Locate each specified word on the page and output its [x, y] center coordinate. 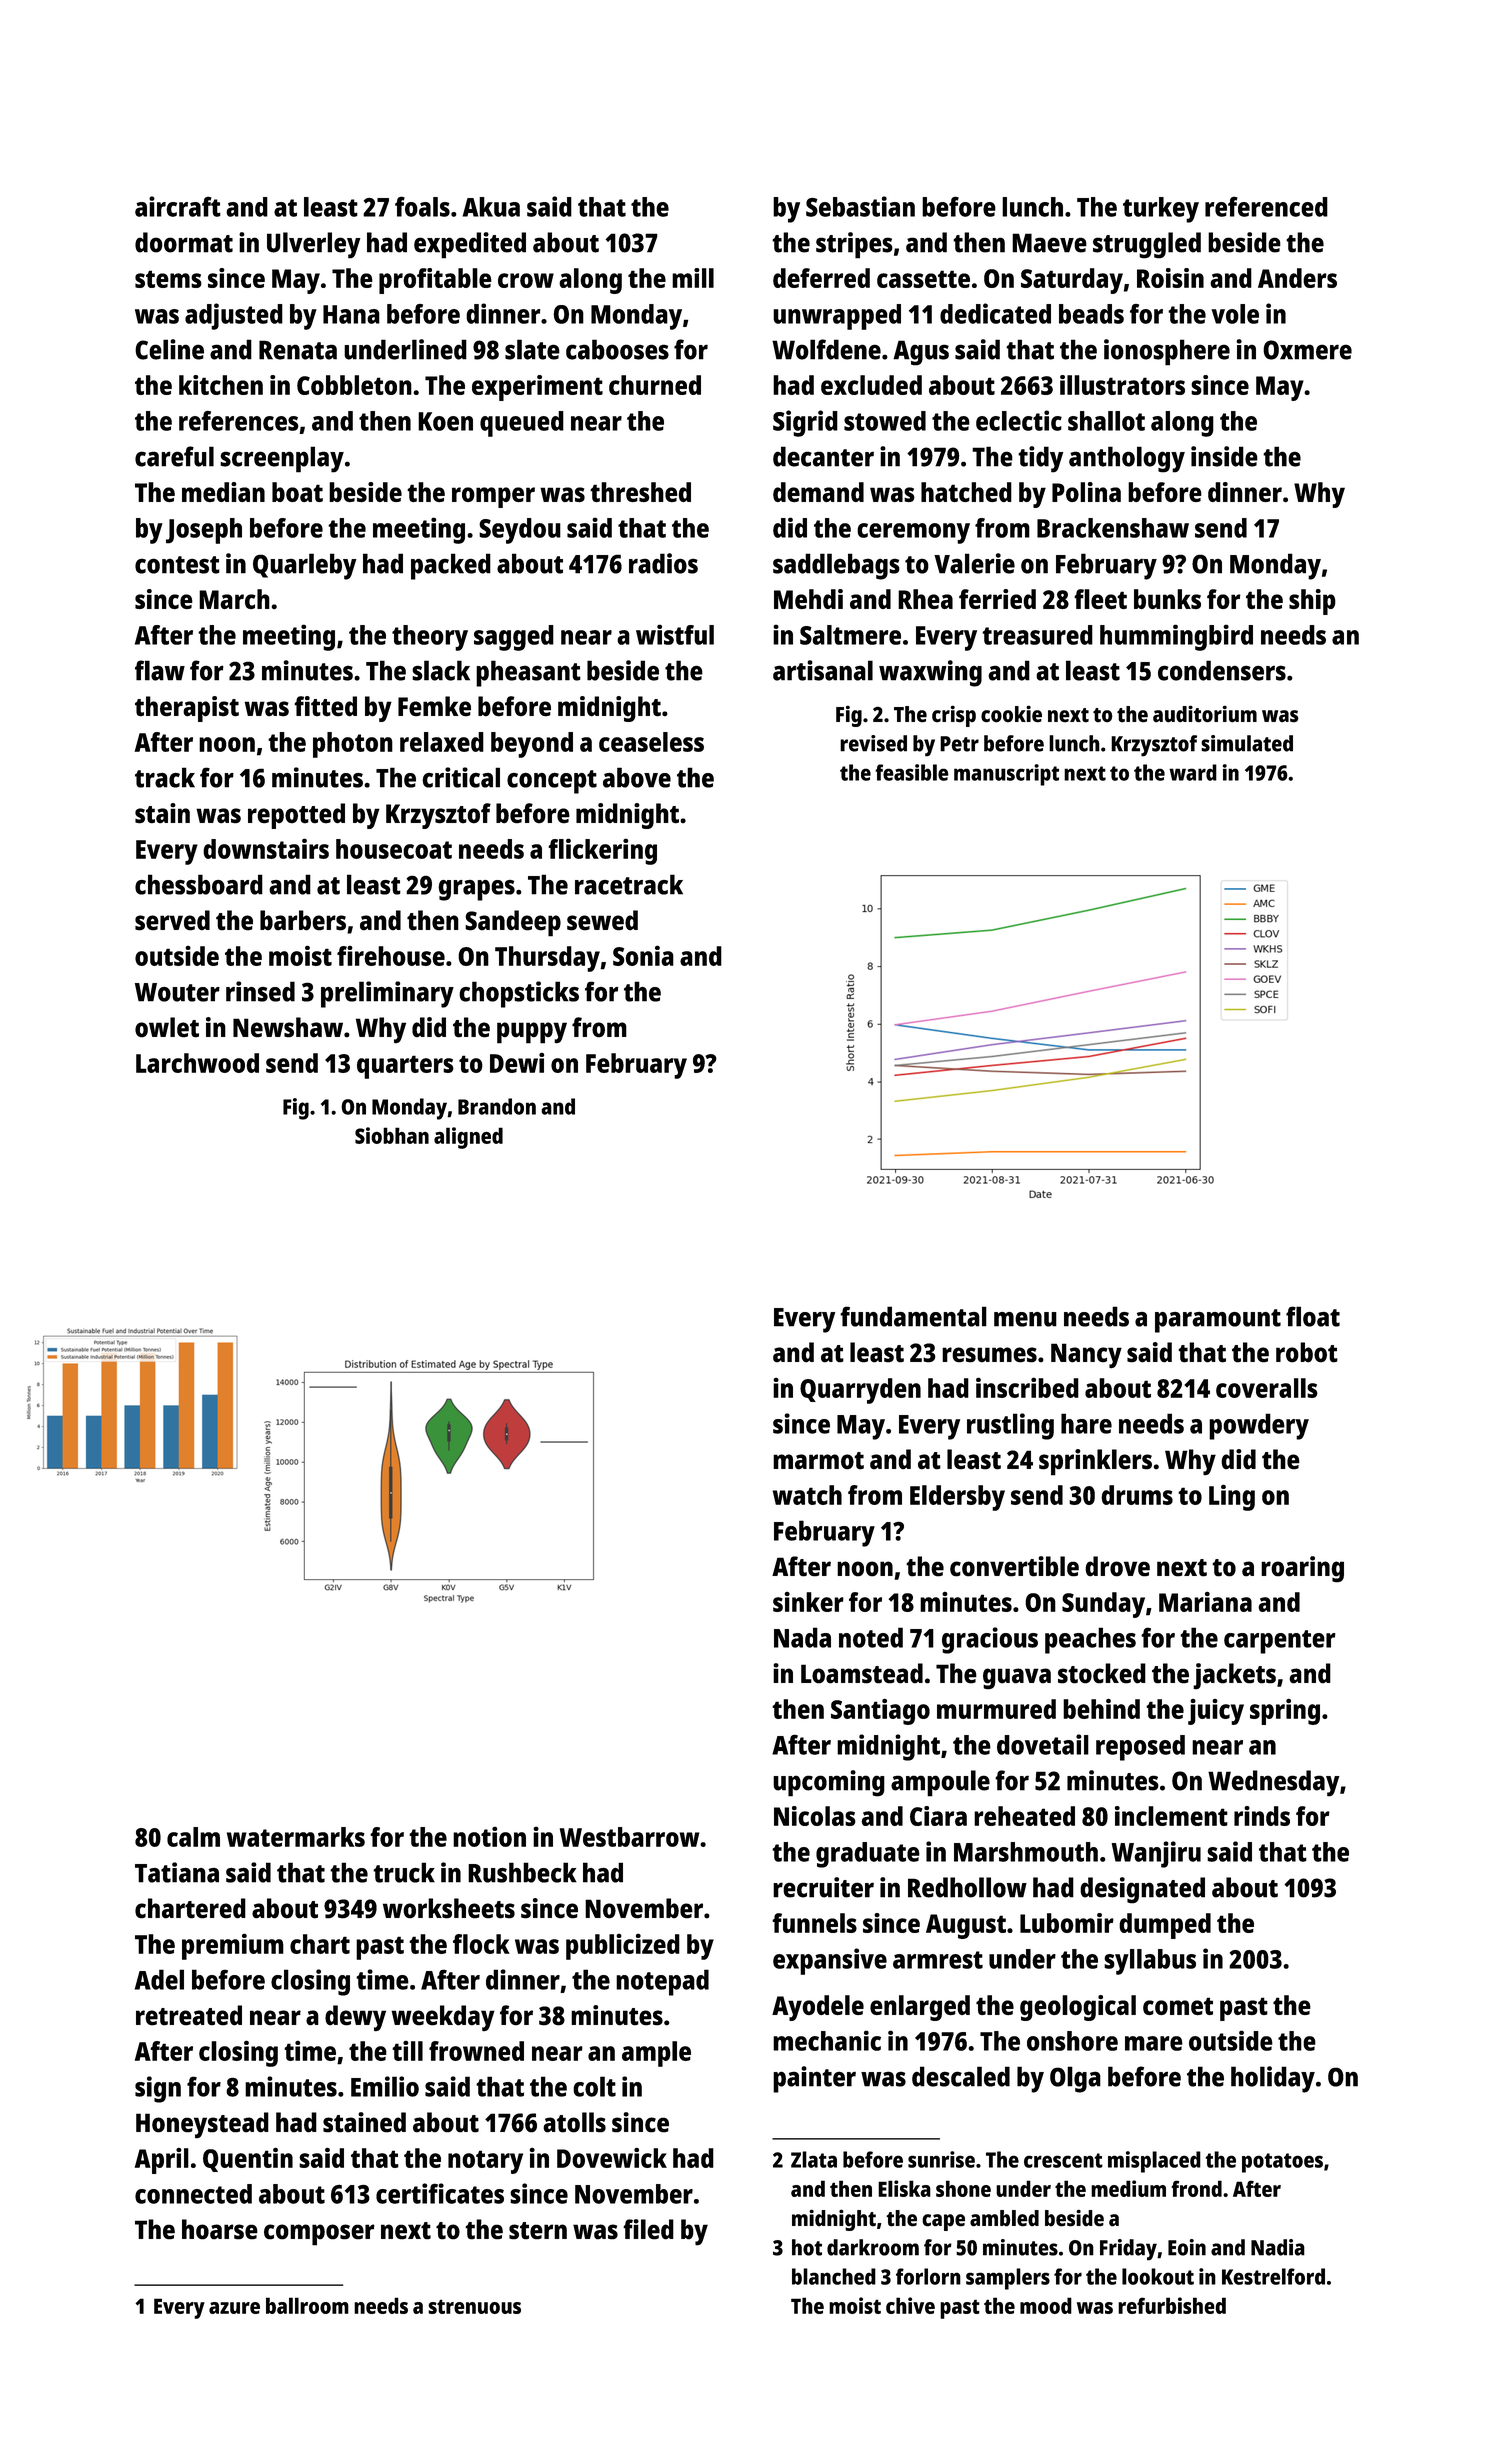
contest [177, 565]
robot [1307, 1352]
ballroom [307, 2305]
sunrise [941, 2159]
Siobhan [392, 1135]
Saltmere [850, 635]
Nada [802, 1637]
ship [1312, 602]
